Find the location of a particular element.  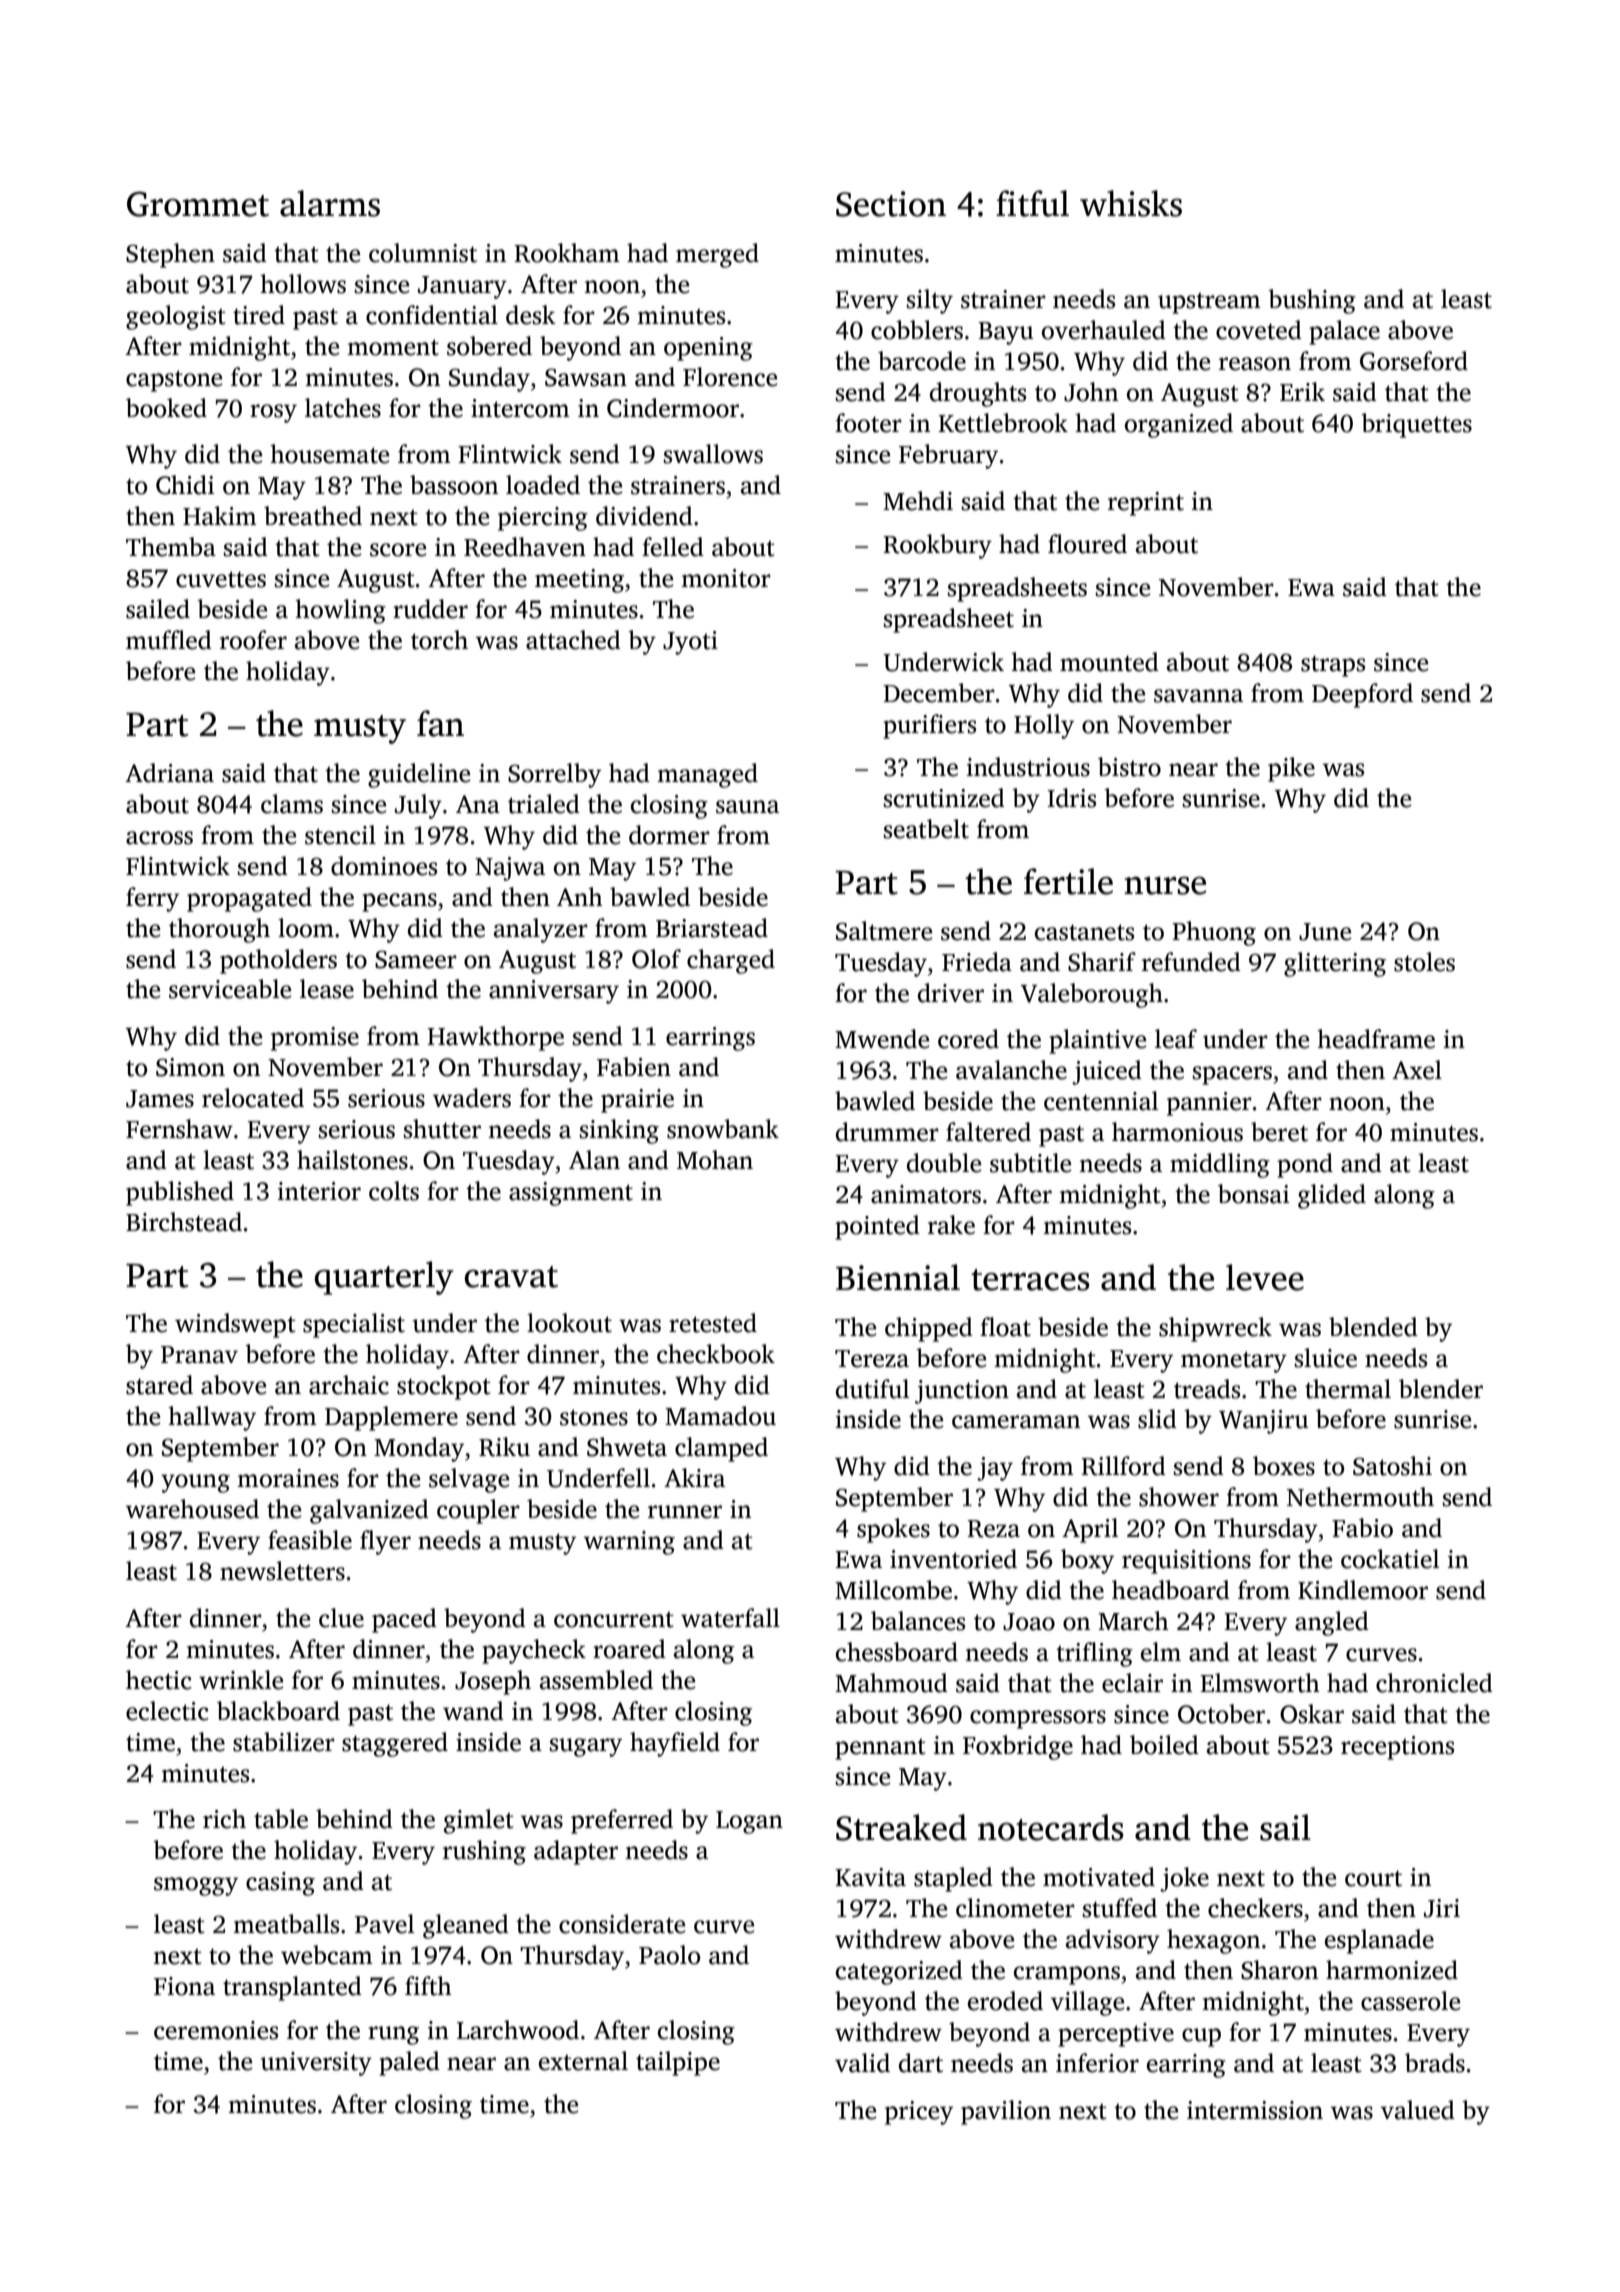

refunded is located at coordinates (1191, 962).
